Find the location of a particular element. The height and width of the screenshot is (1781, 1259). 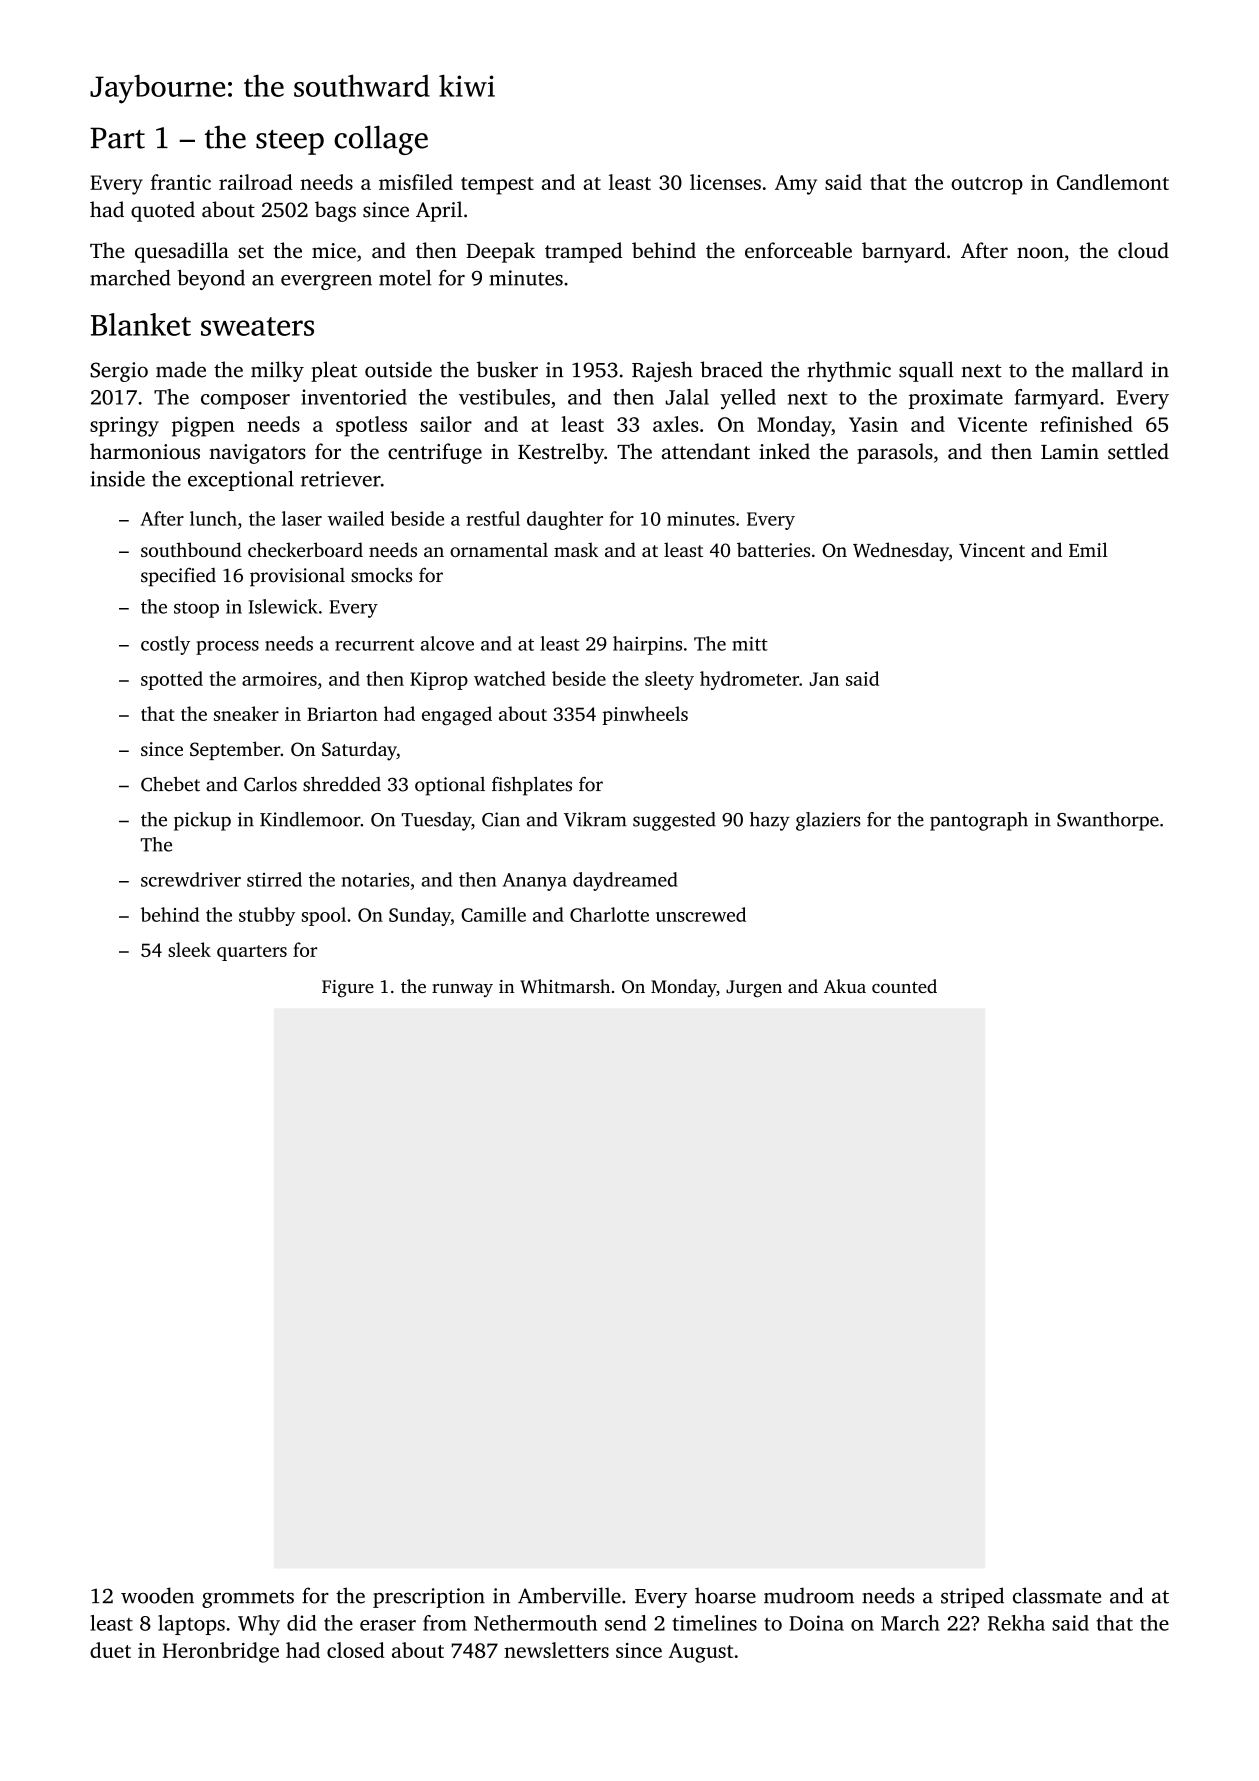

counted is located at coordinates (904, 986).
